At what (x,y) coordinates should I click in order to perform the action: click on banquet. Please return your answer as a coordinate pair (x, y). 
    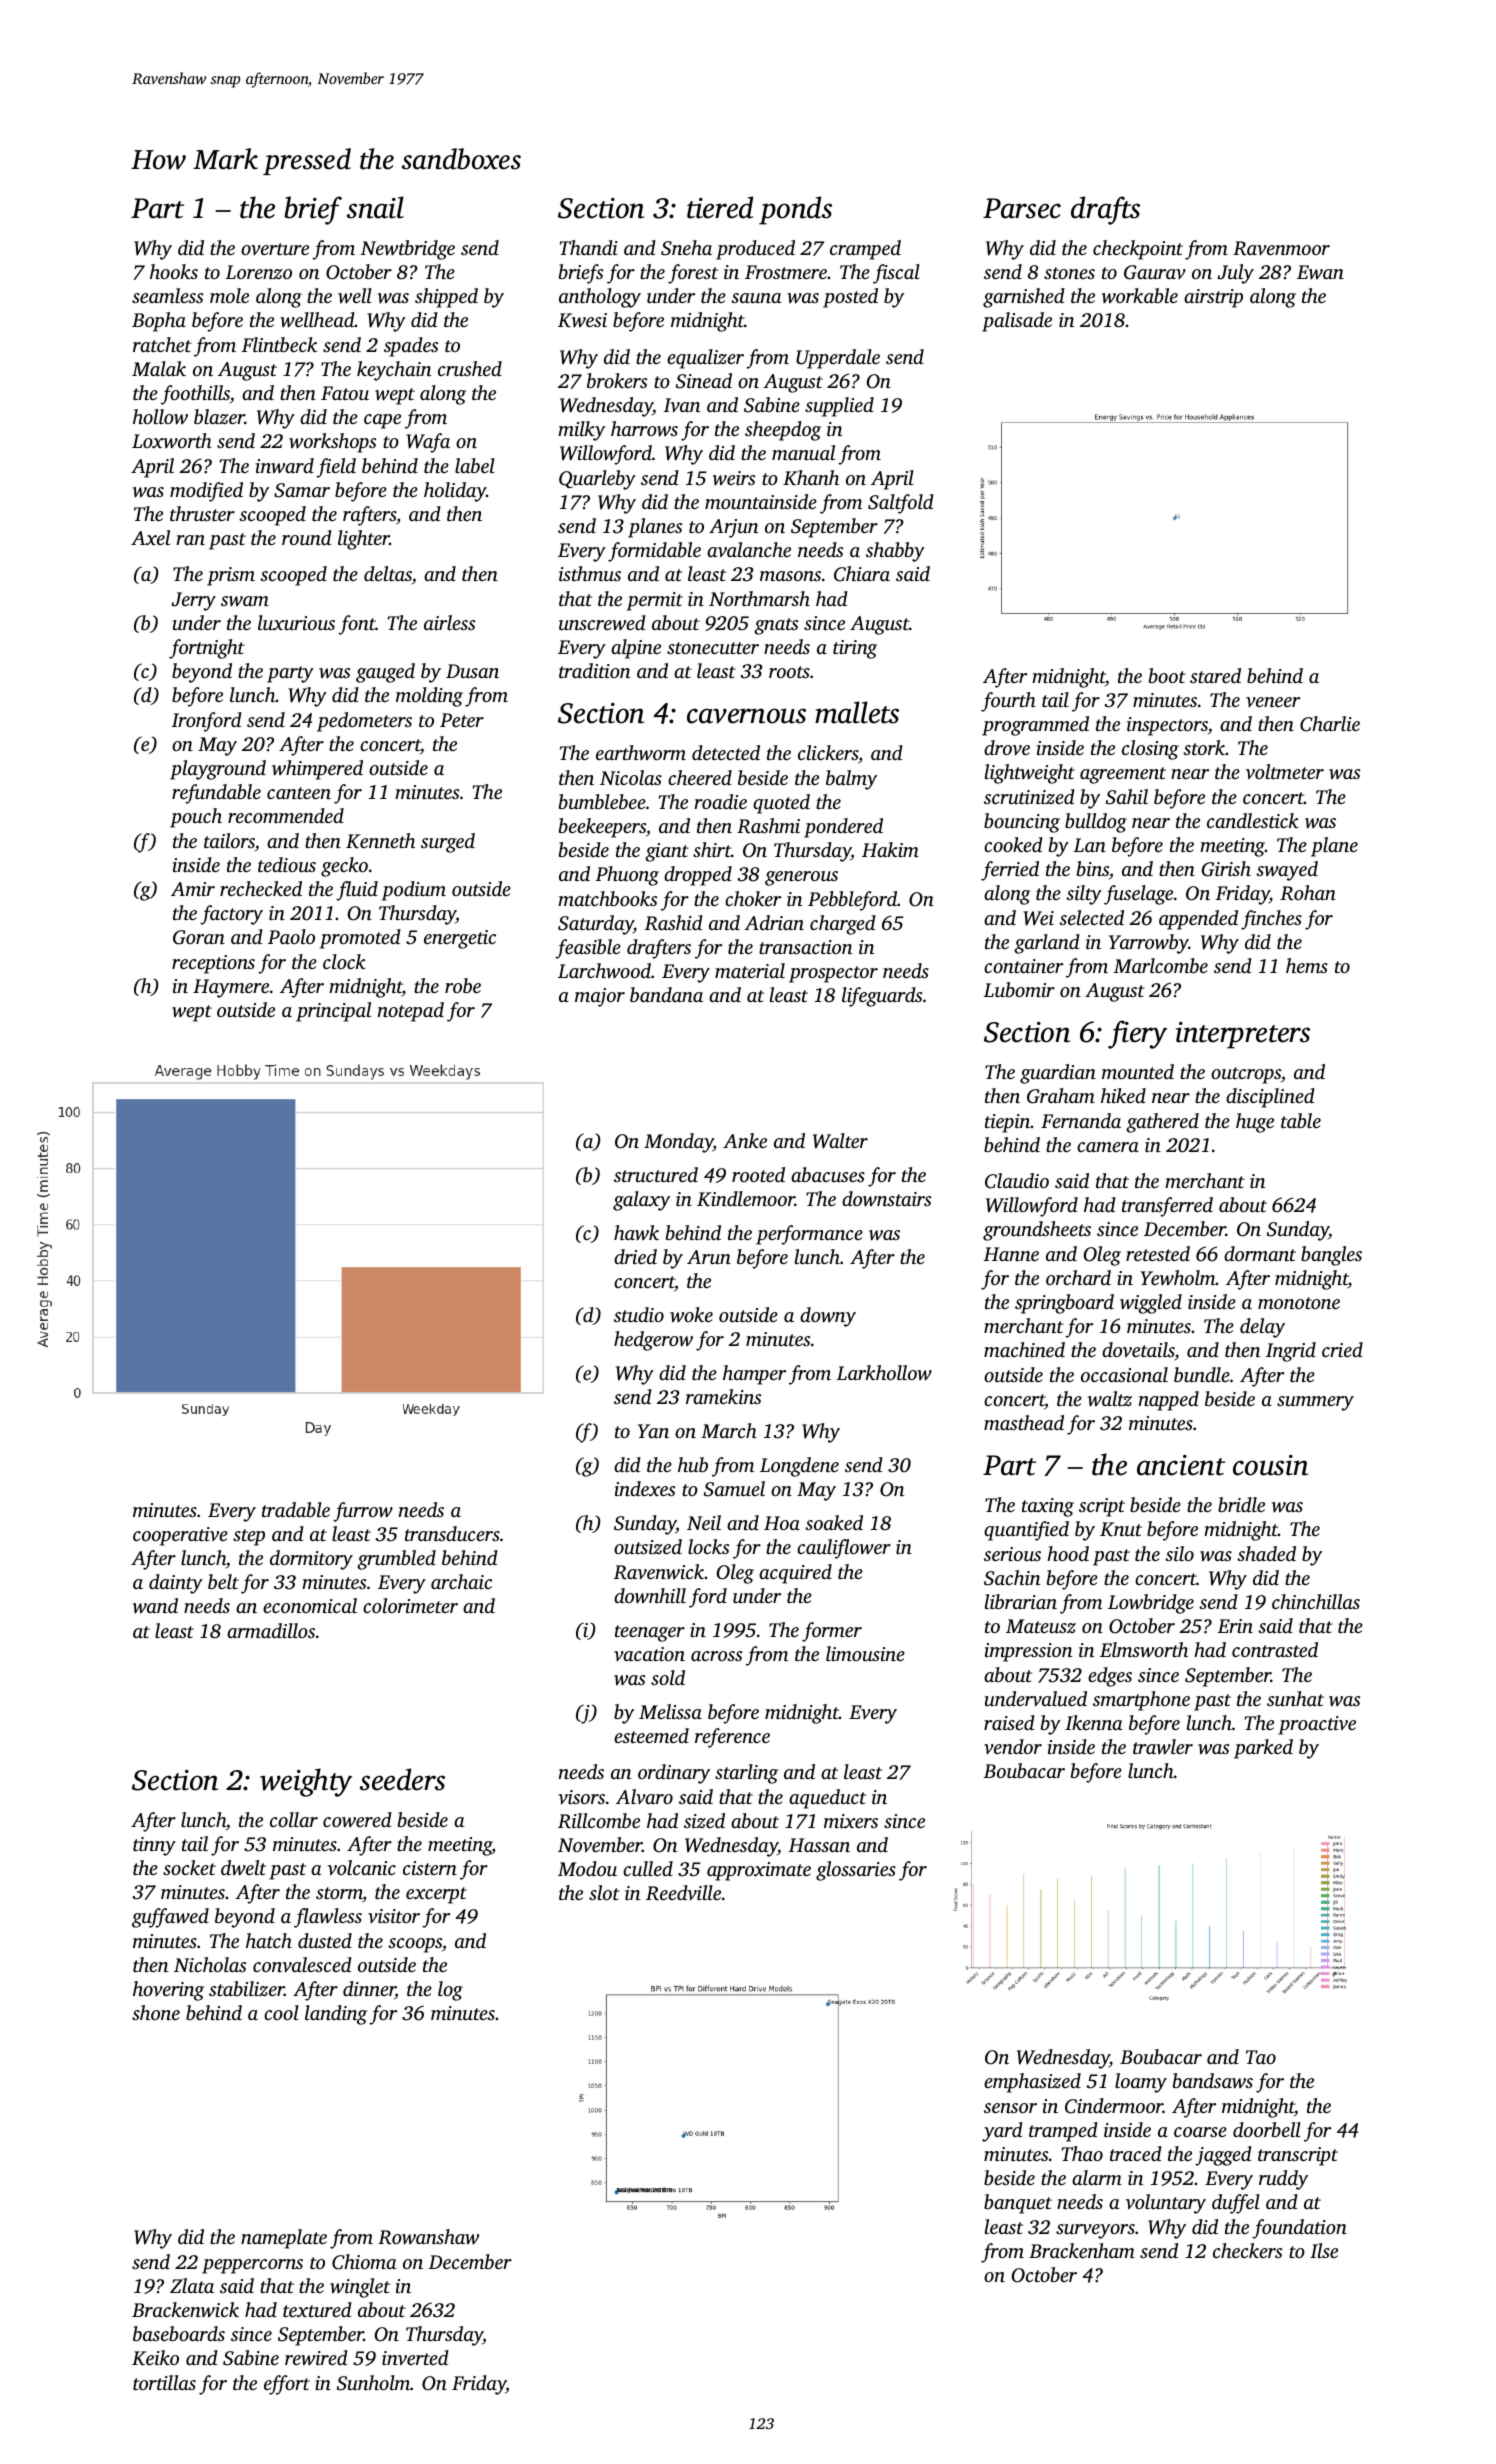
    Looking at the image, I should click on (1018, 2204).
